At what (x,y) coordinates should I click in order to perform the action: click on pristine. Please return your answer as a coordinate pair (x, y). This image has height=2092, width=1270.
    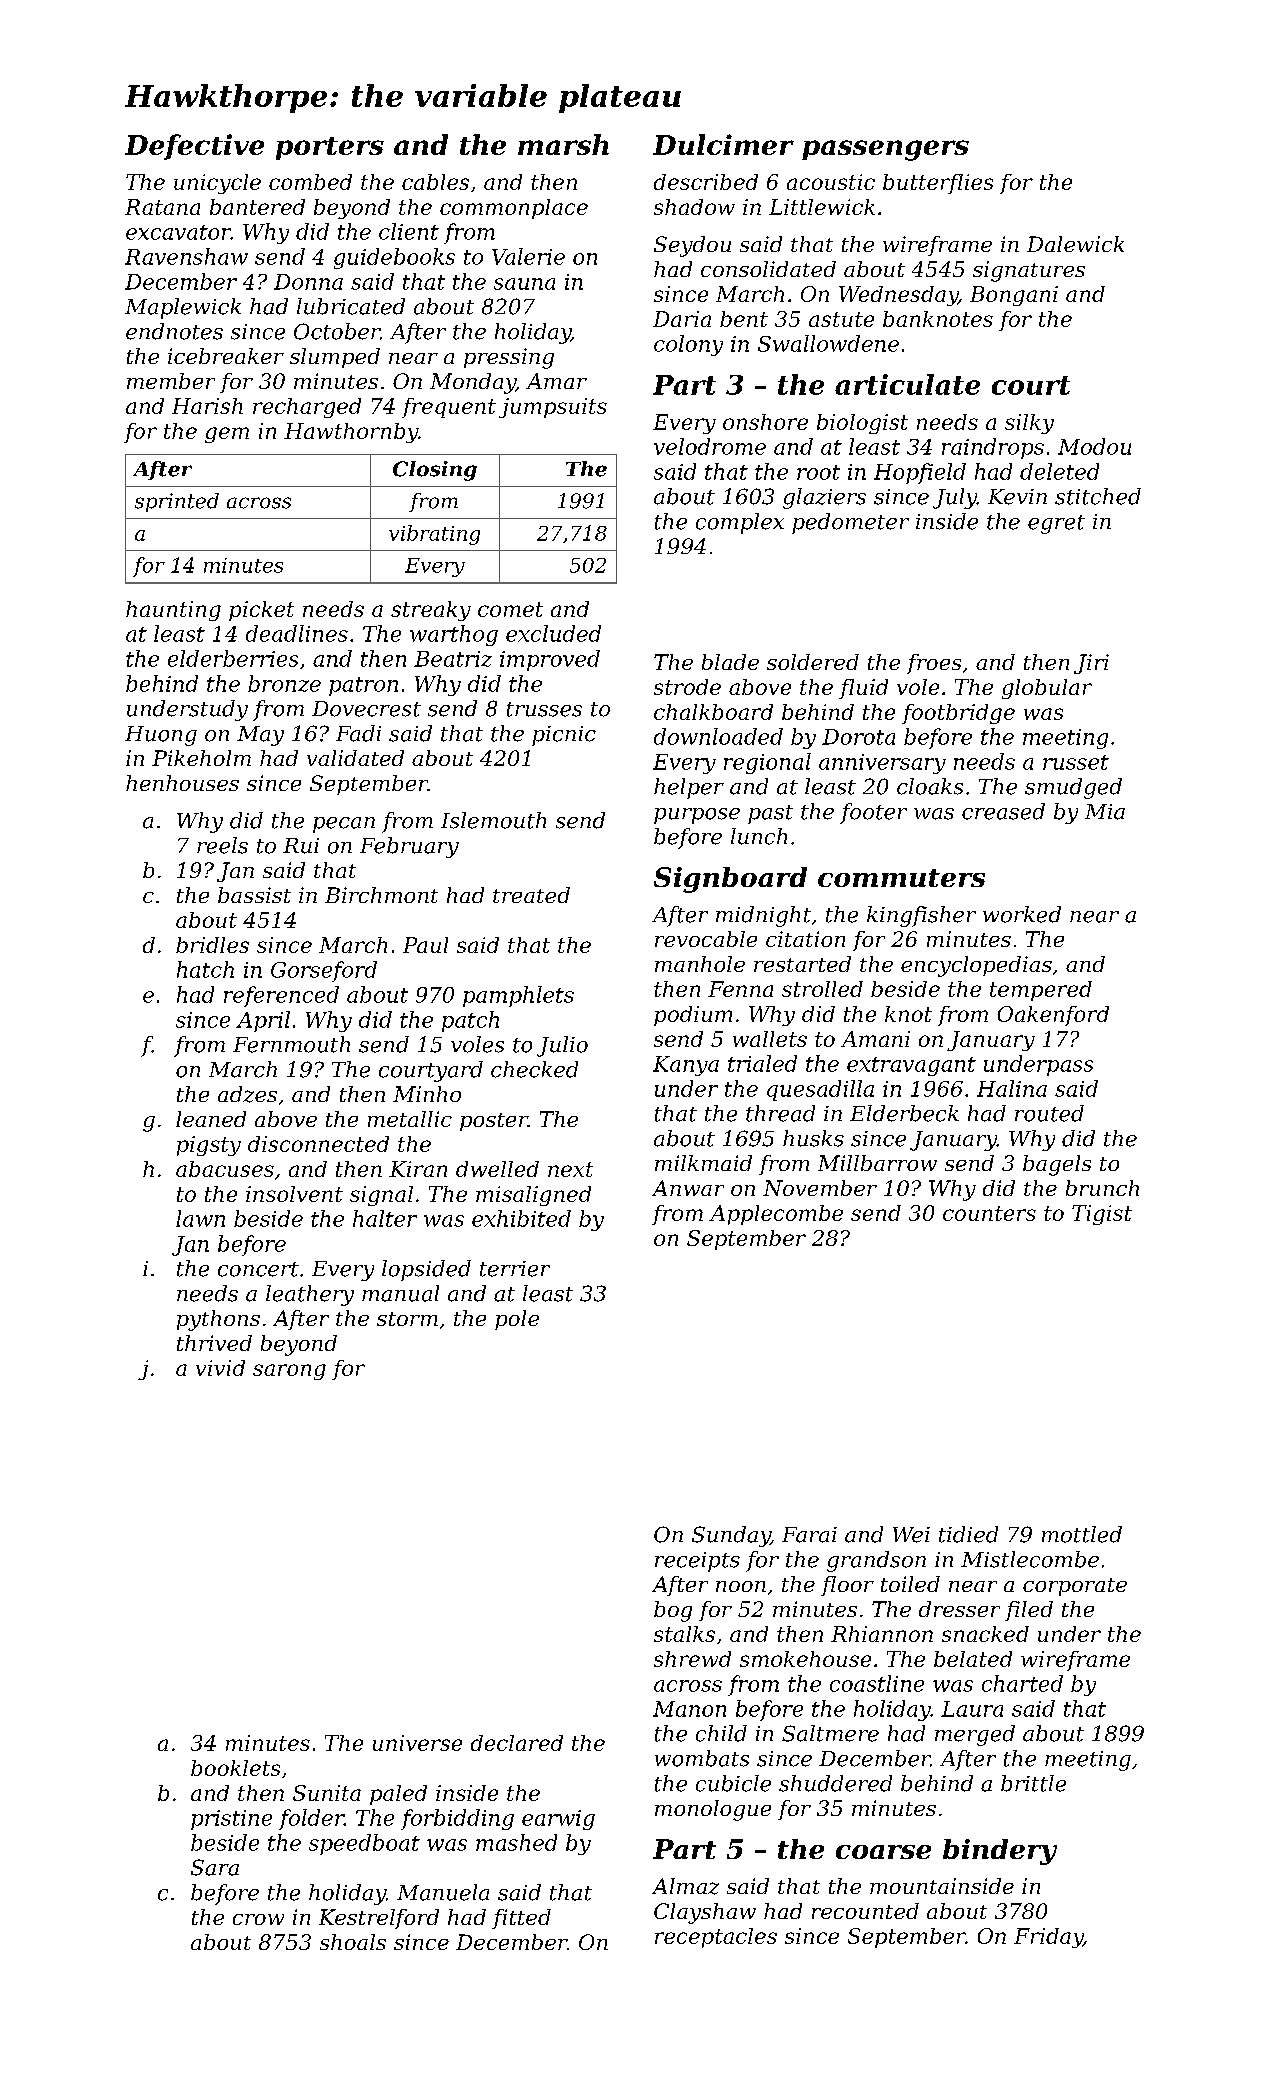
    Looking at the image, I should click on (231, 1820).
